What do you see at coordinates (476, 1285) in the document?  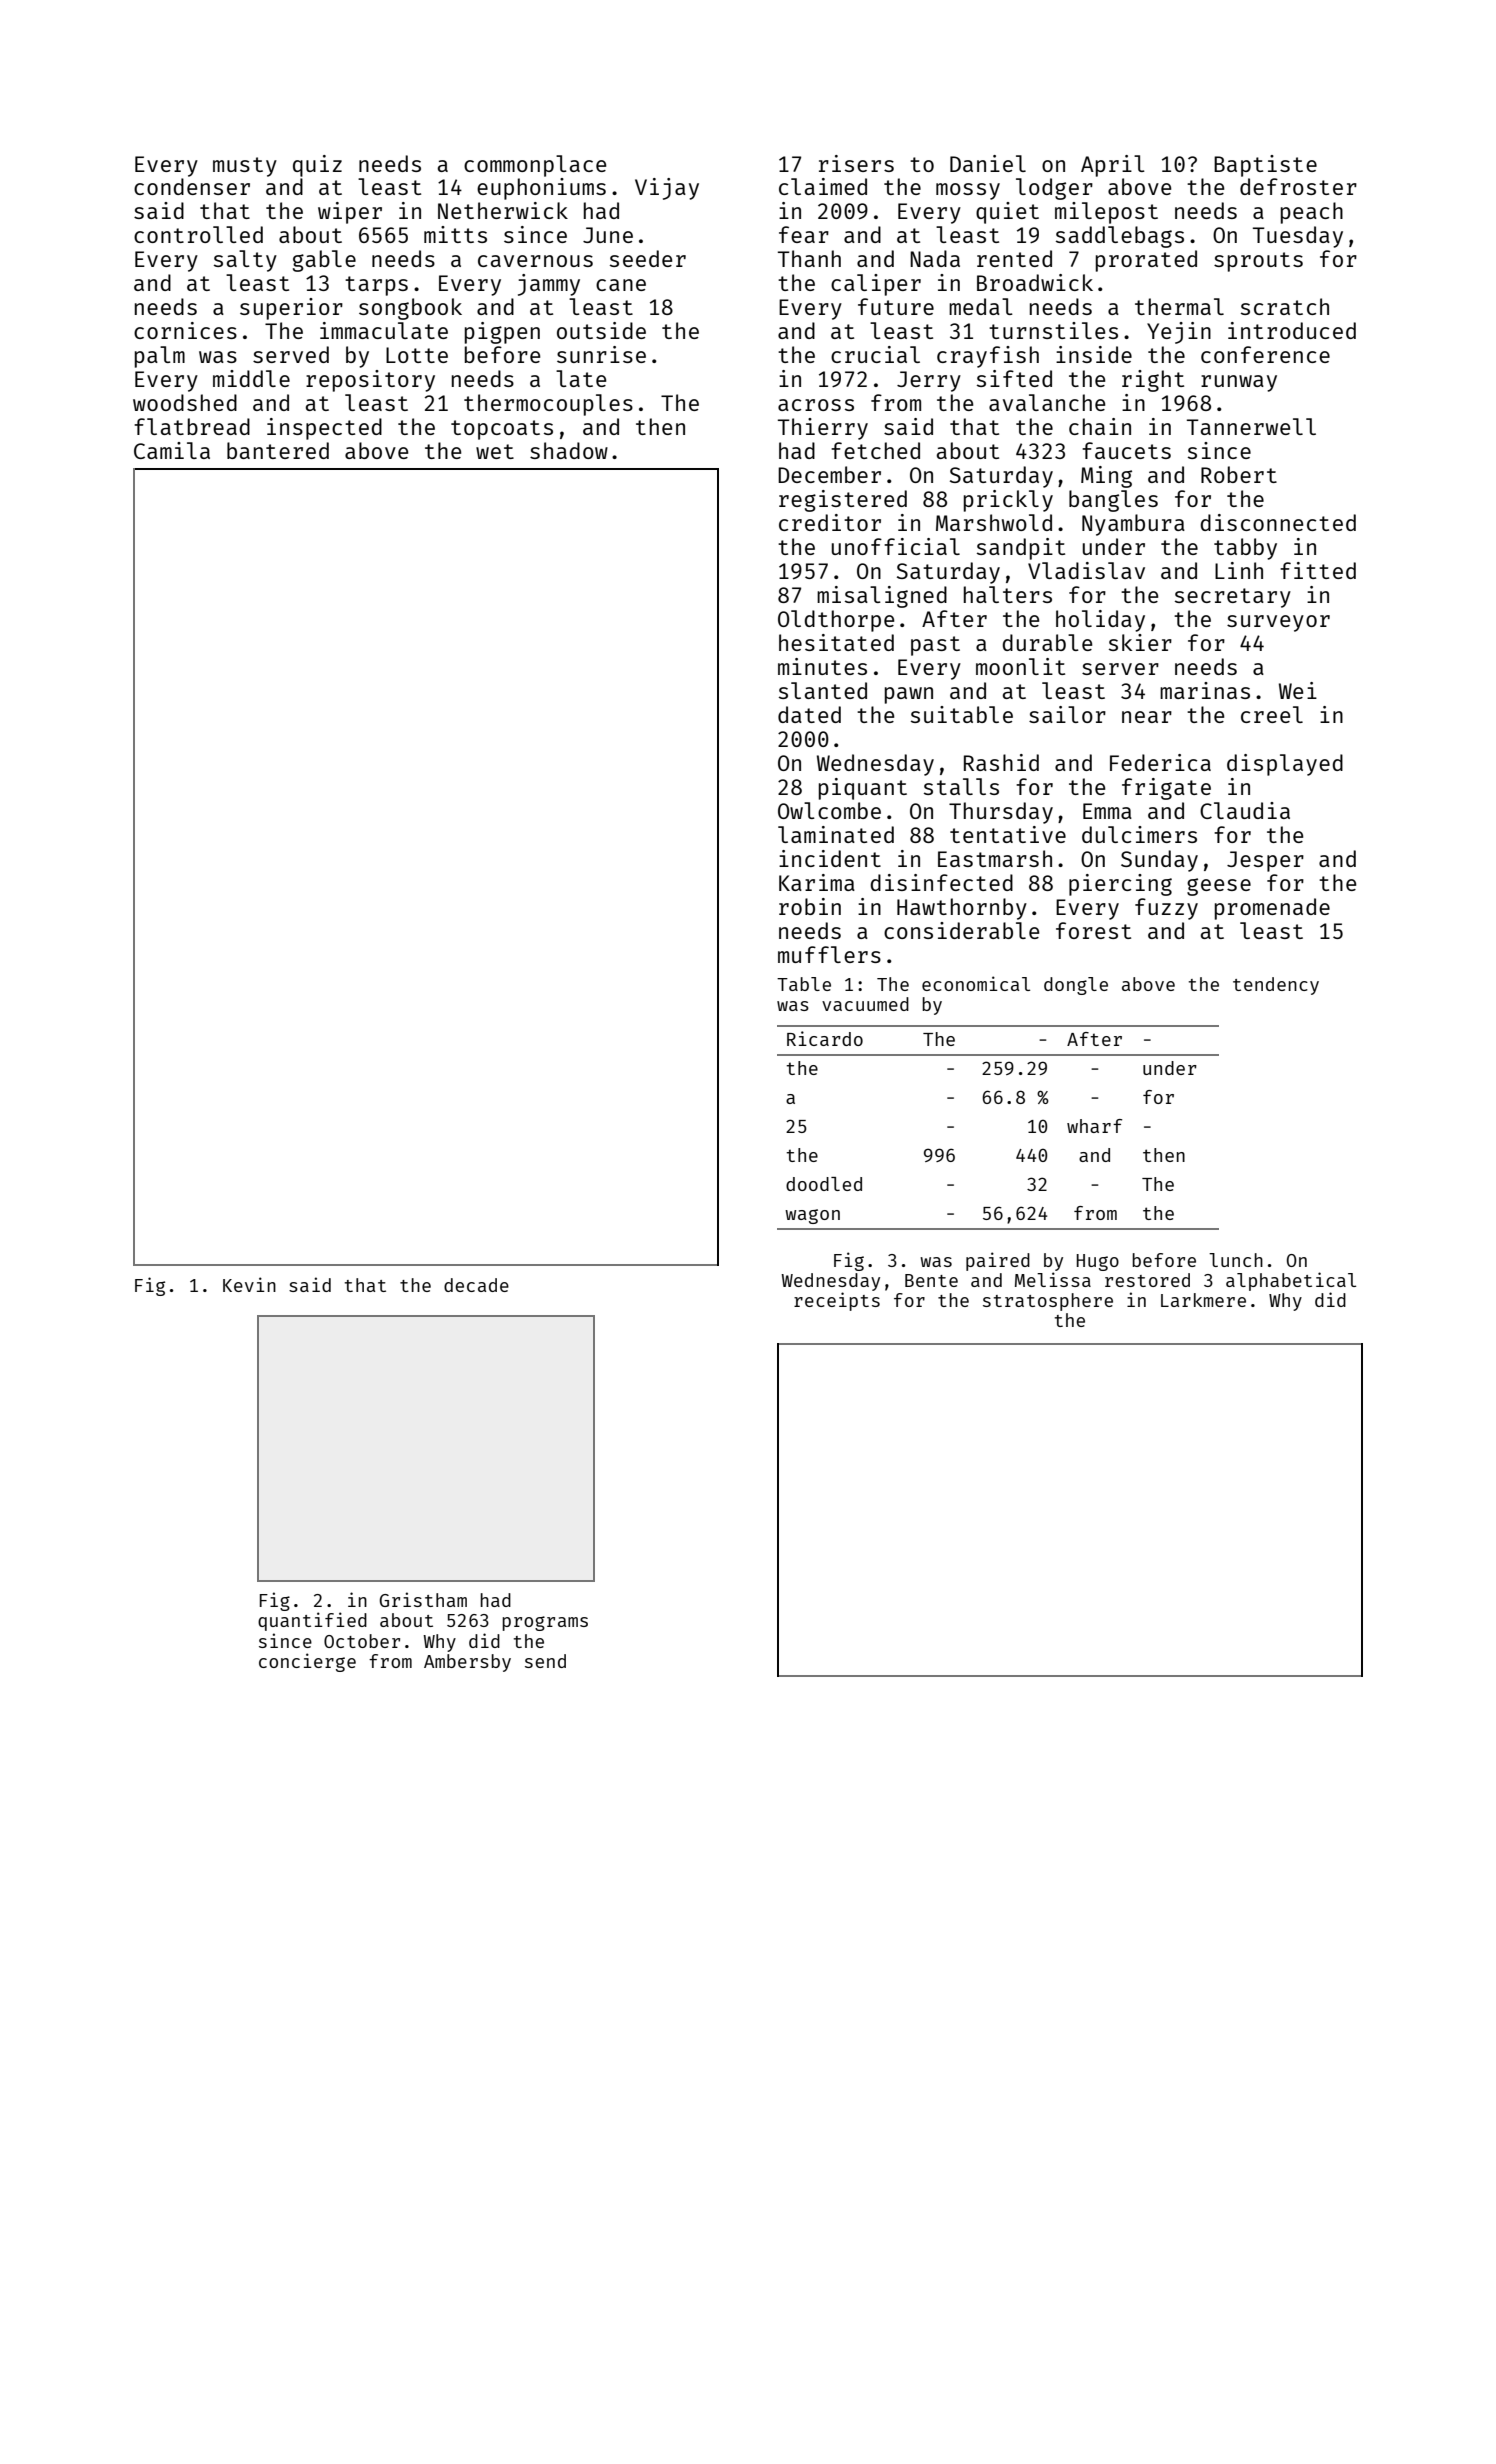 I see `decade` at bounding box center [476, 1285].
